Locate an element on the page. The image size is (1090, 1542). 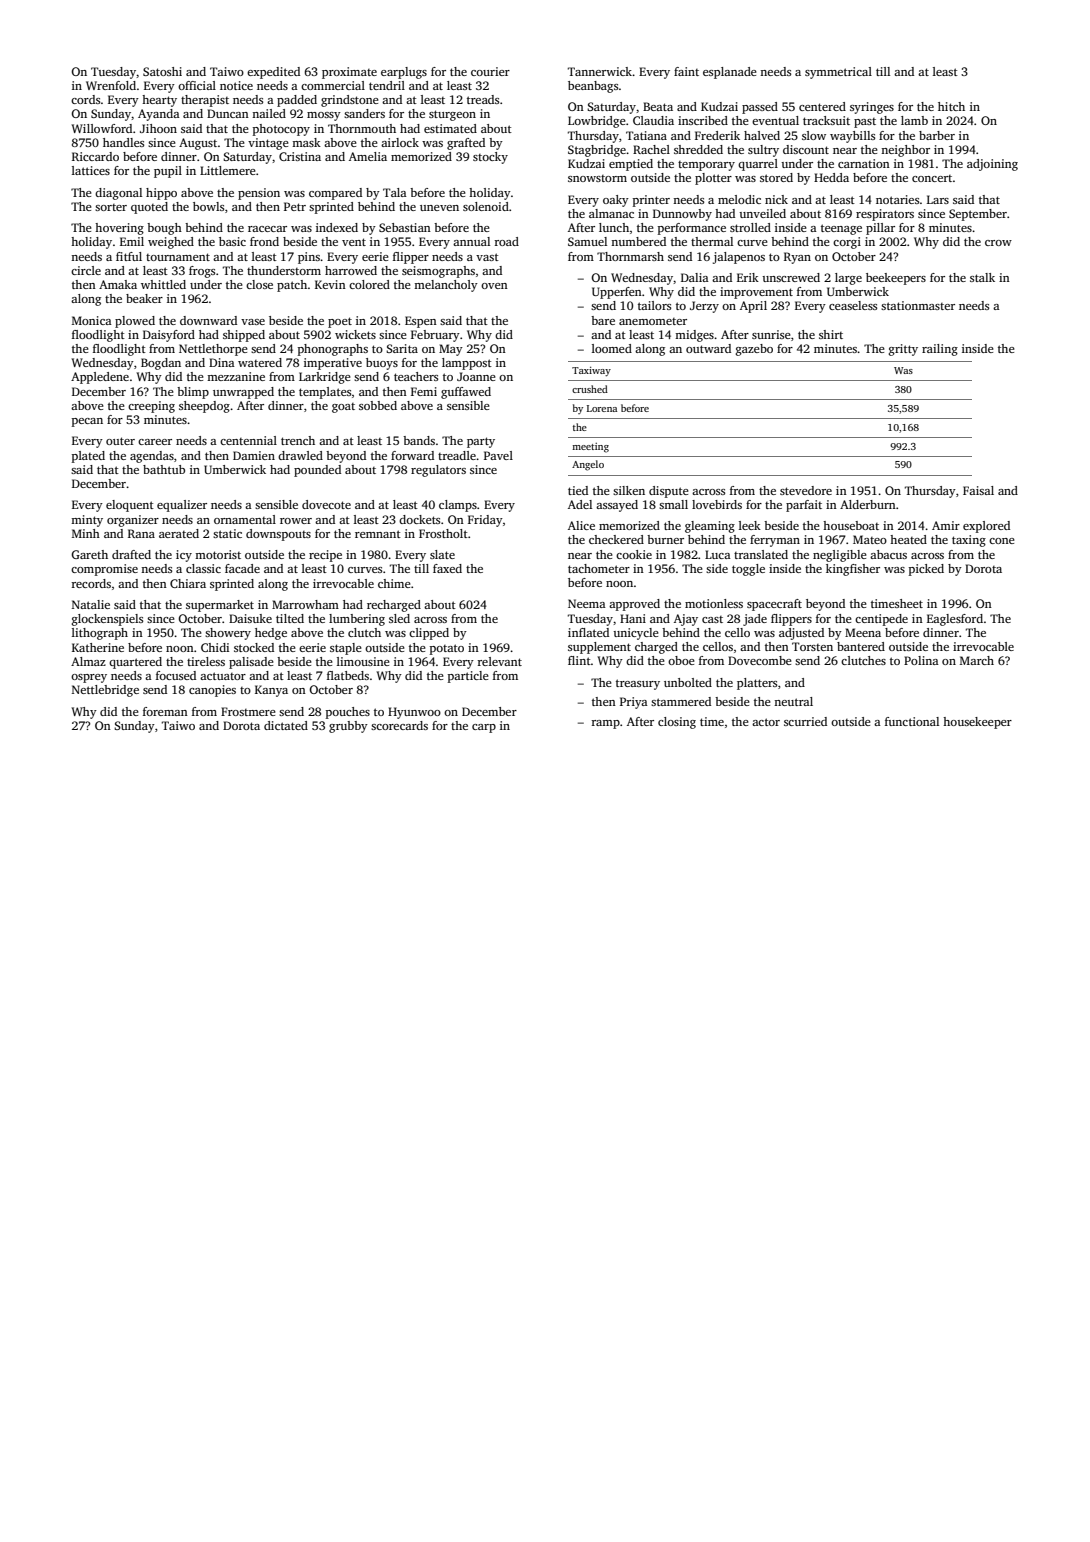
racecar is located at coordinates (267, 229).
